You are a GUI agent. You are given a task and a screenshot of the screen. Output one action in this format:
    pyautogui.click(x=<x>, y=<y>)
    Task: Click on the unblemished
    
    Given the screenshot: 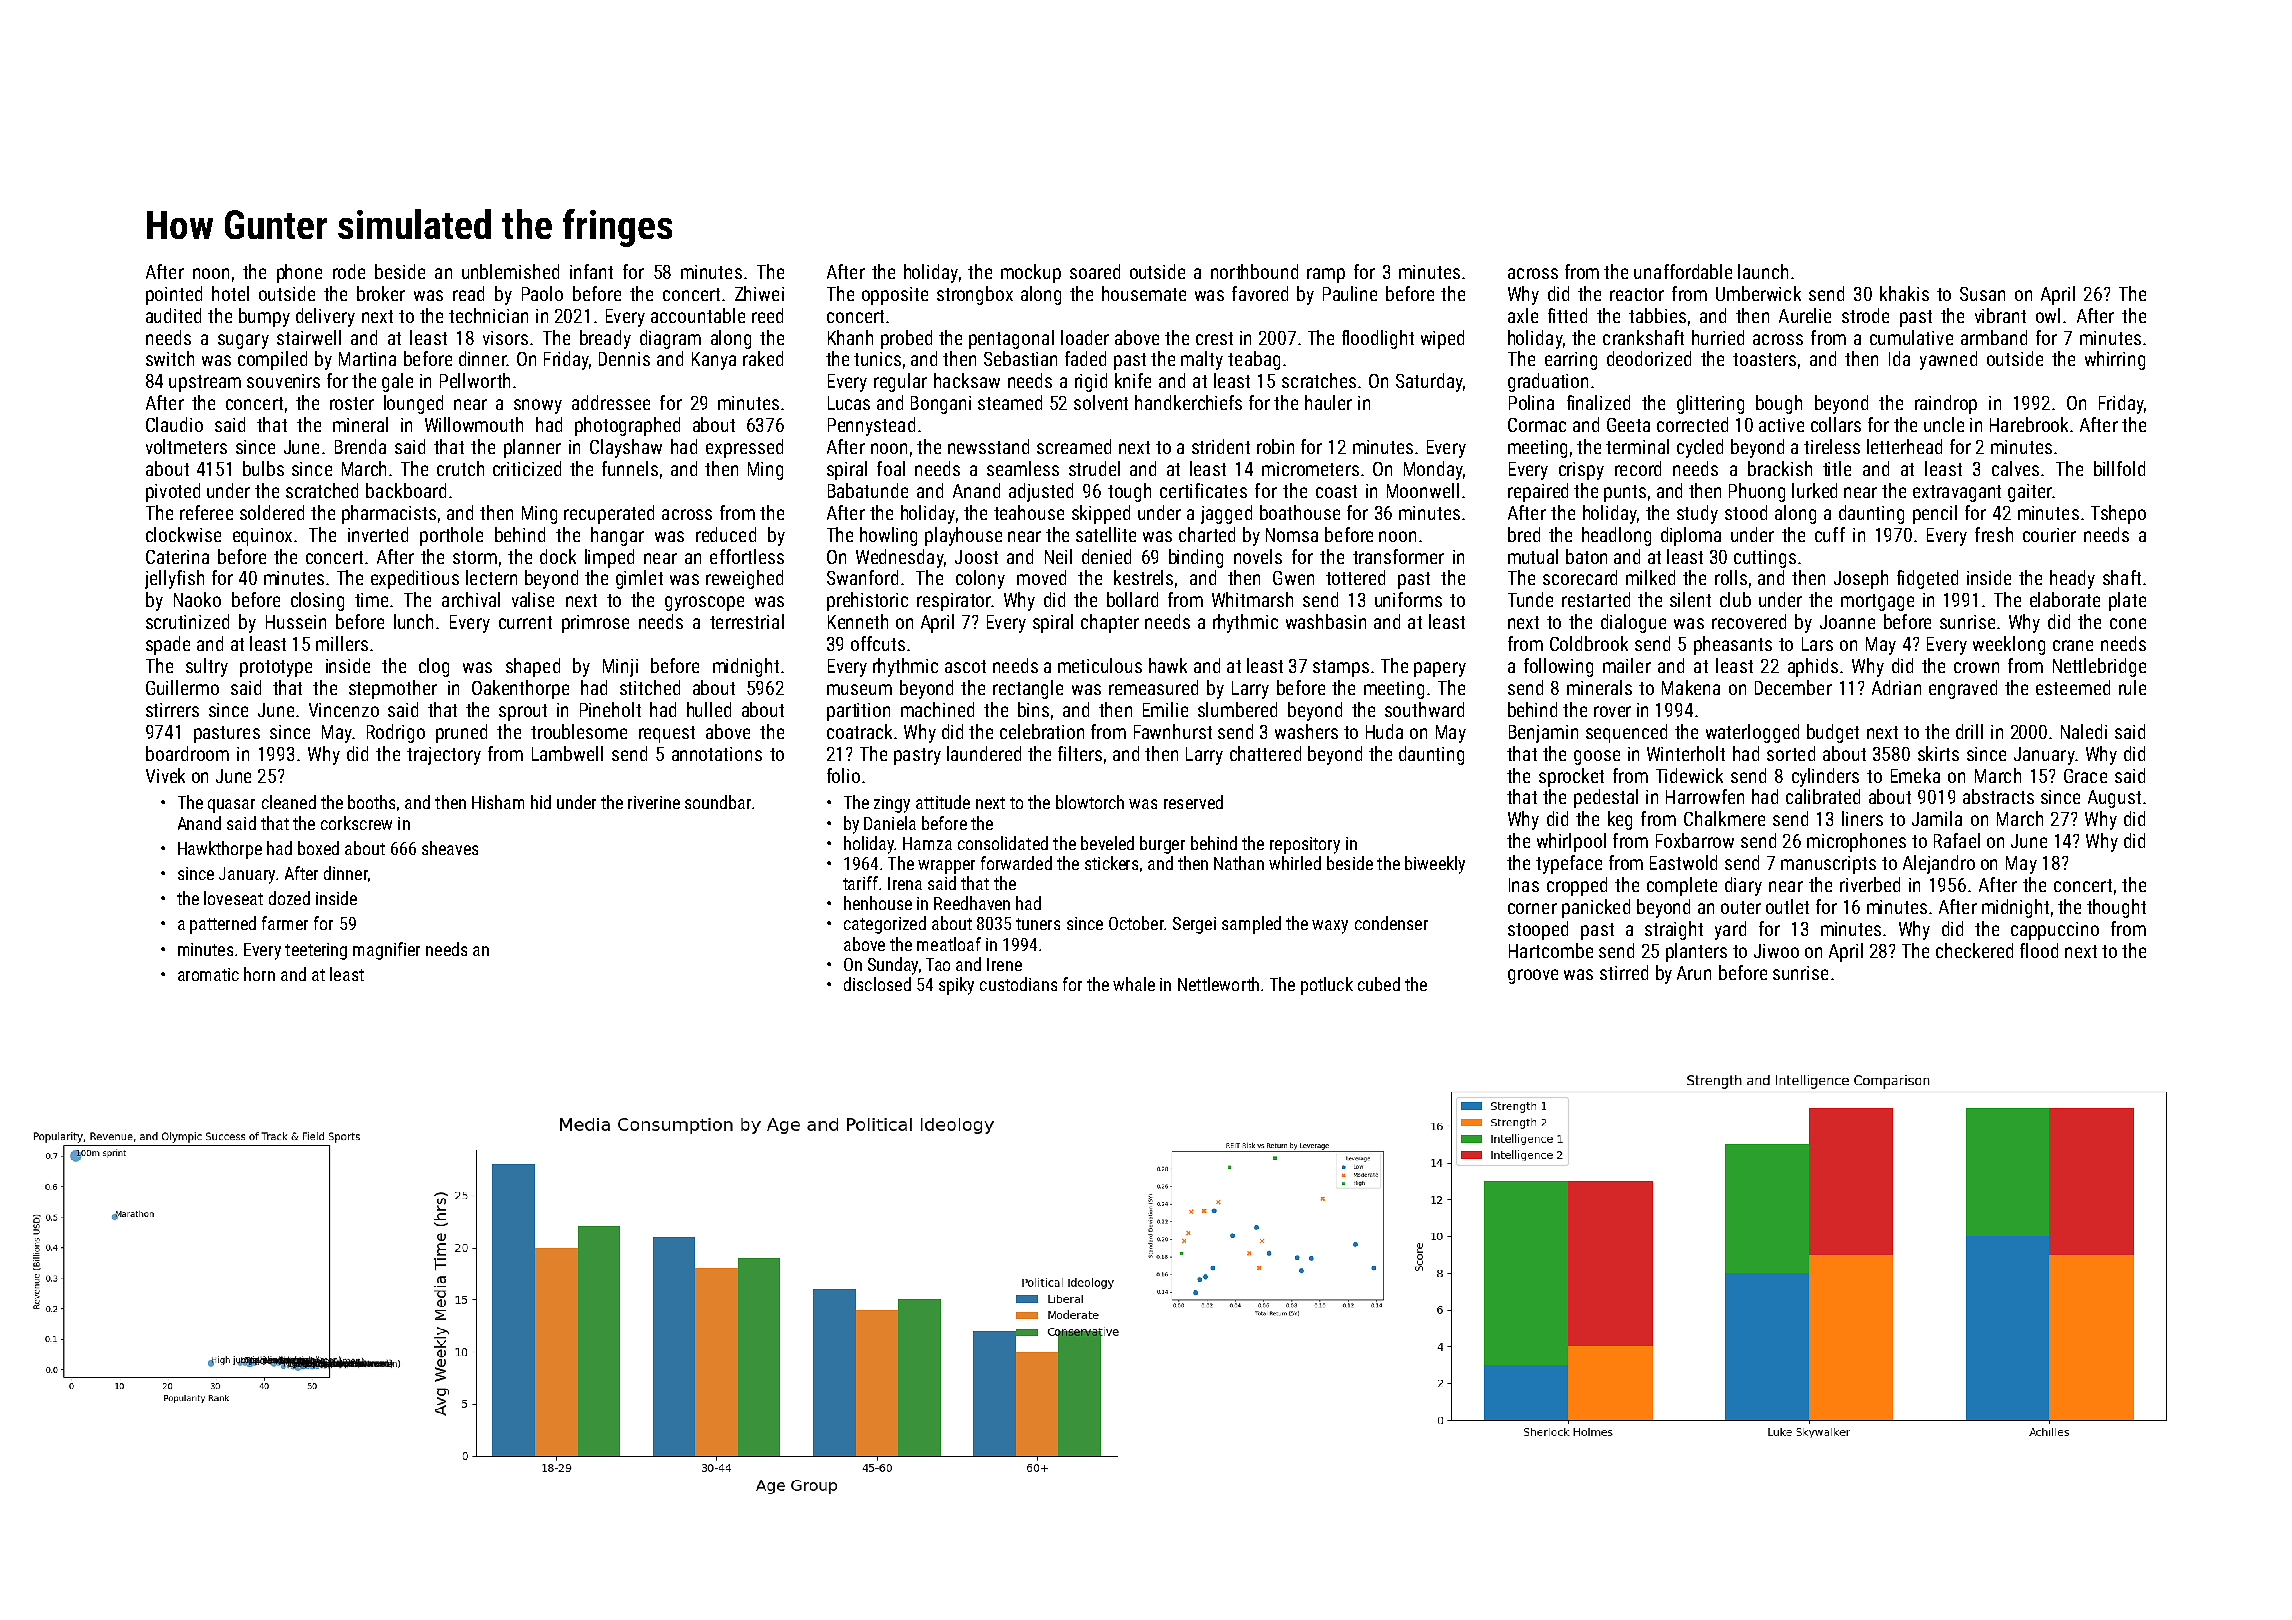 What is the action you would take?
    pyautogui.click(x=510, y=271)
